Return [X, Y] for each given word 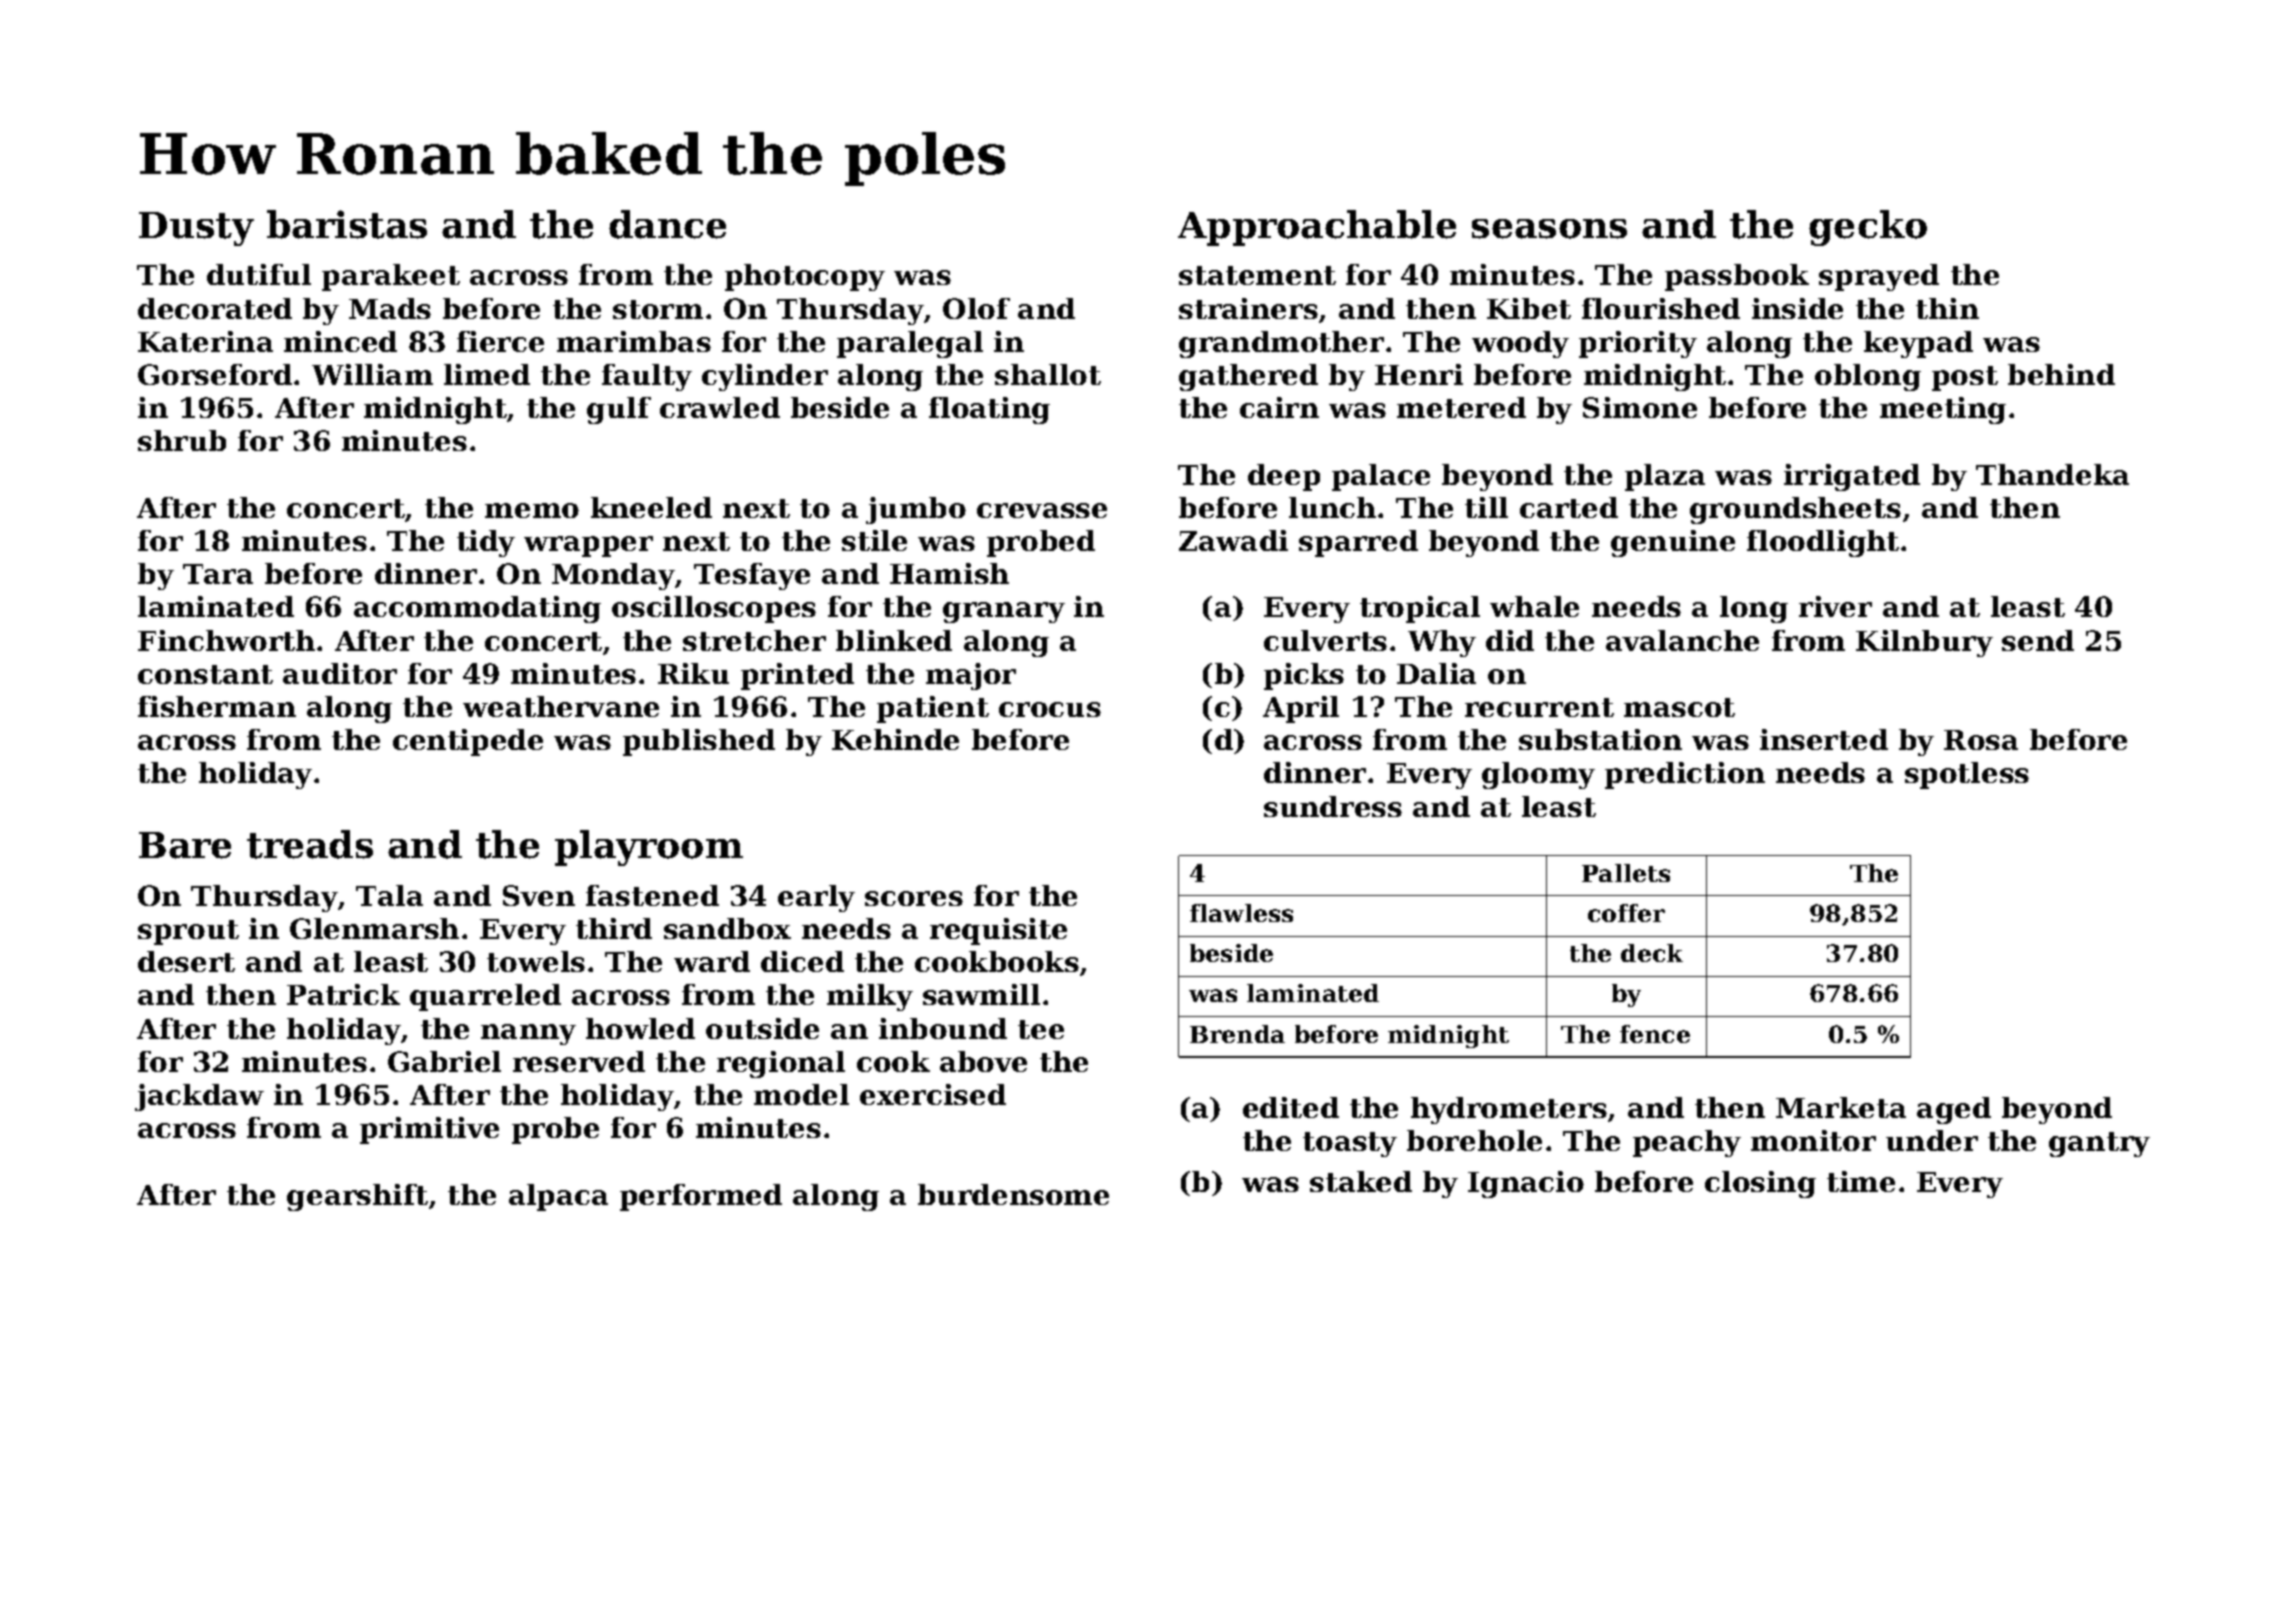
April [1301, 709]
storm [658, 309]
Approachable [1317, 228]
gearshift [357, 1197]
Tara [218, 574]
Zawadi [1233, 540]
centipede [468, 742]
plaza [1665, 477]
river [1835, 606]
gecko [1868, 228]
